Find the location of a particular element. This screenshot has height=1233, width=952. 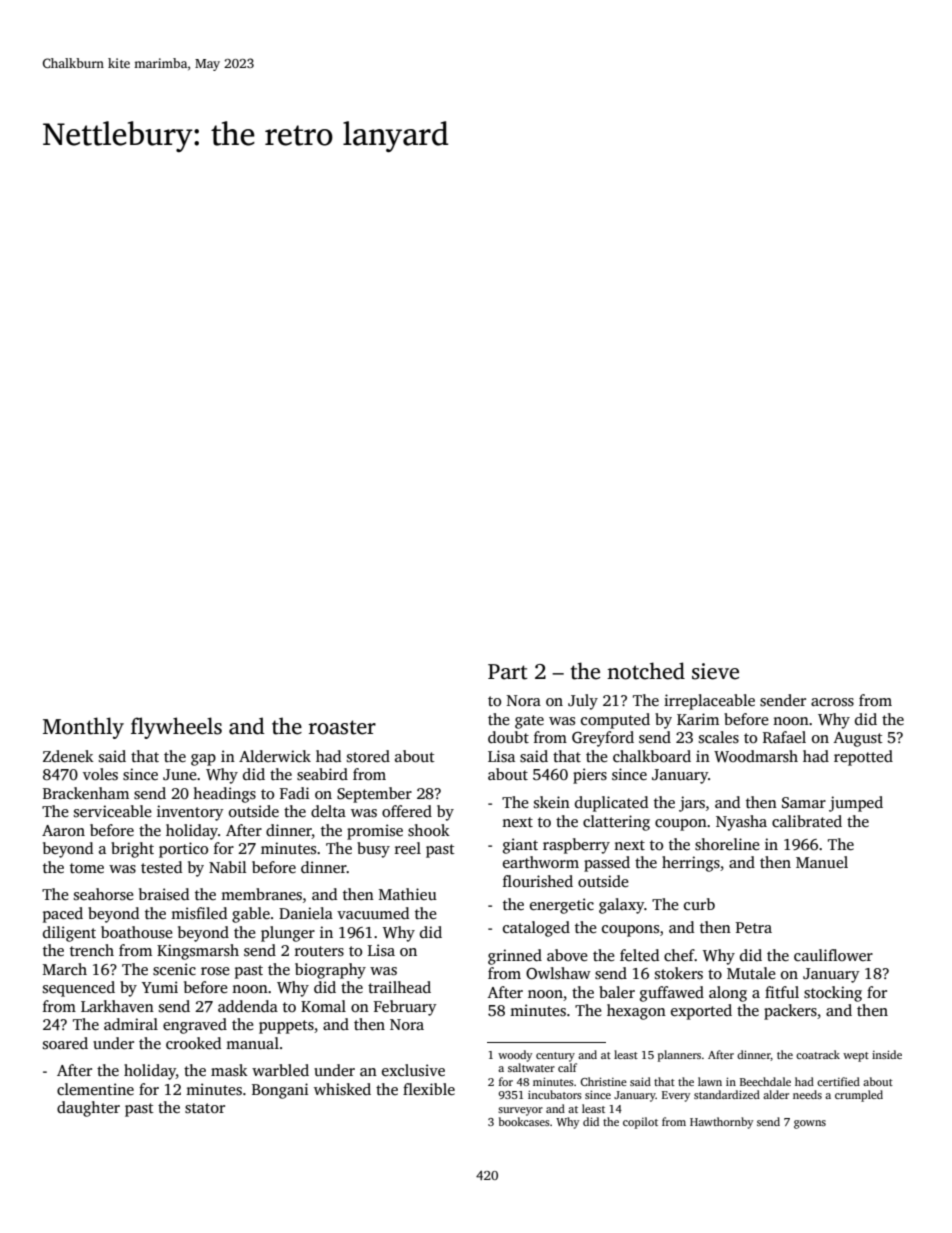

trailhead is located at coordinates (399, 987).
